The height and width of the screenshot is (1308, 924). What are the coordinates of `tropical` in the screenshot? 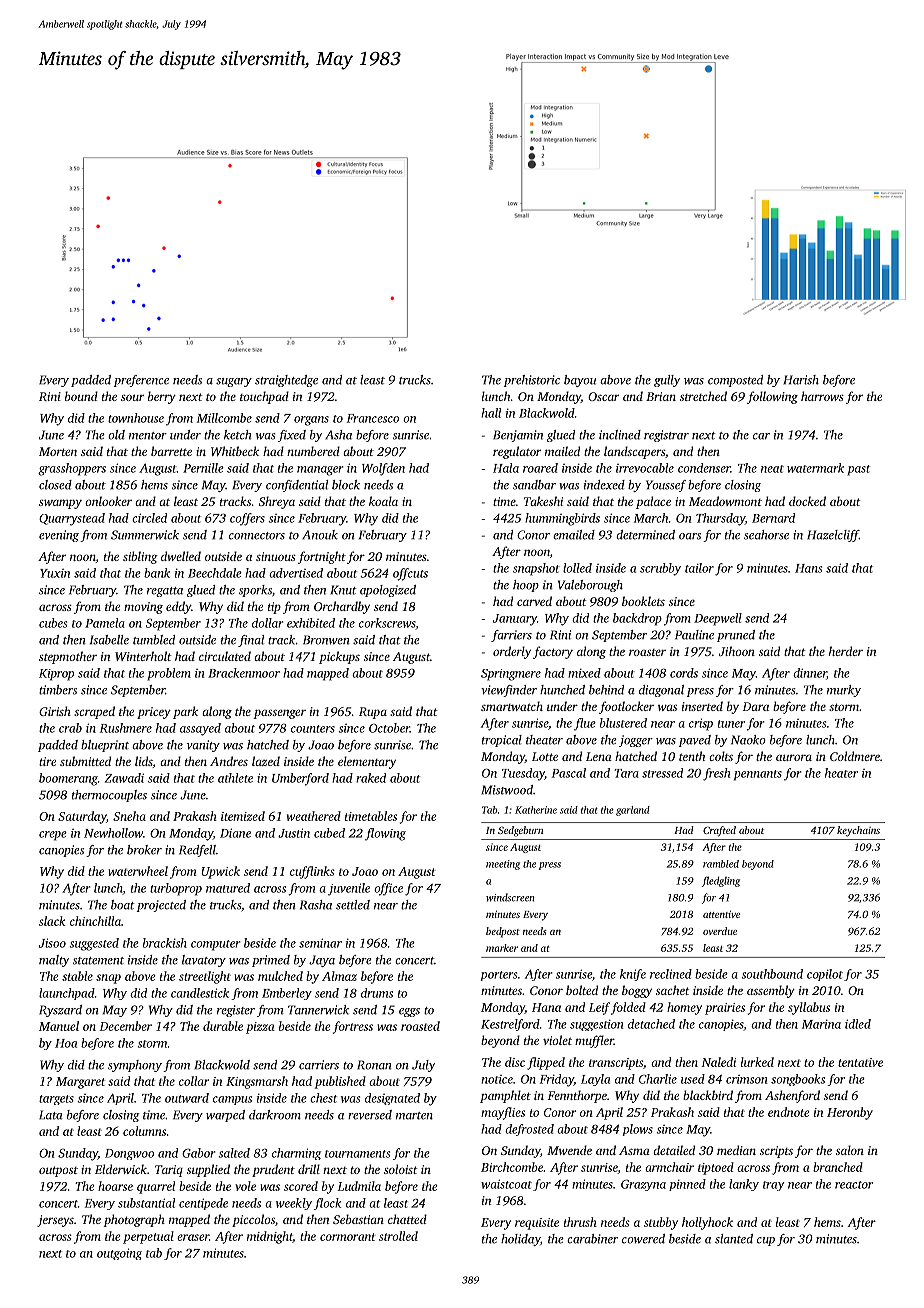 It's located at (502, 741).
